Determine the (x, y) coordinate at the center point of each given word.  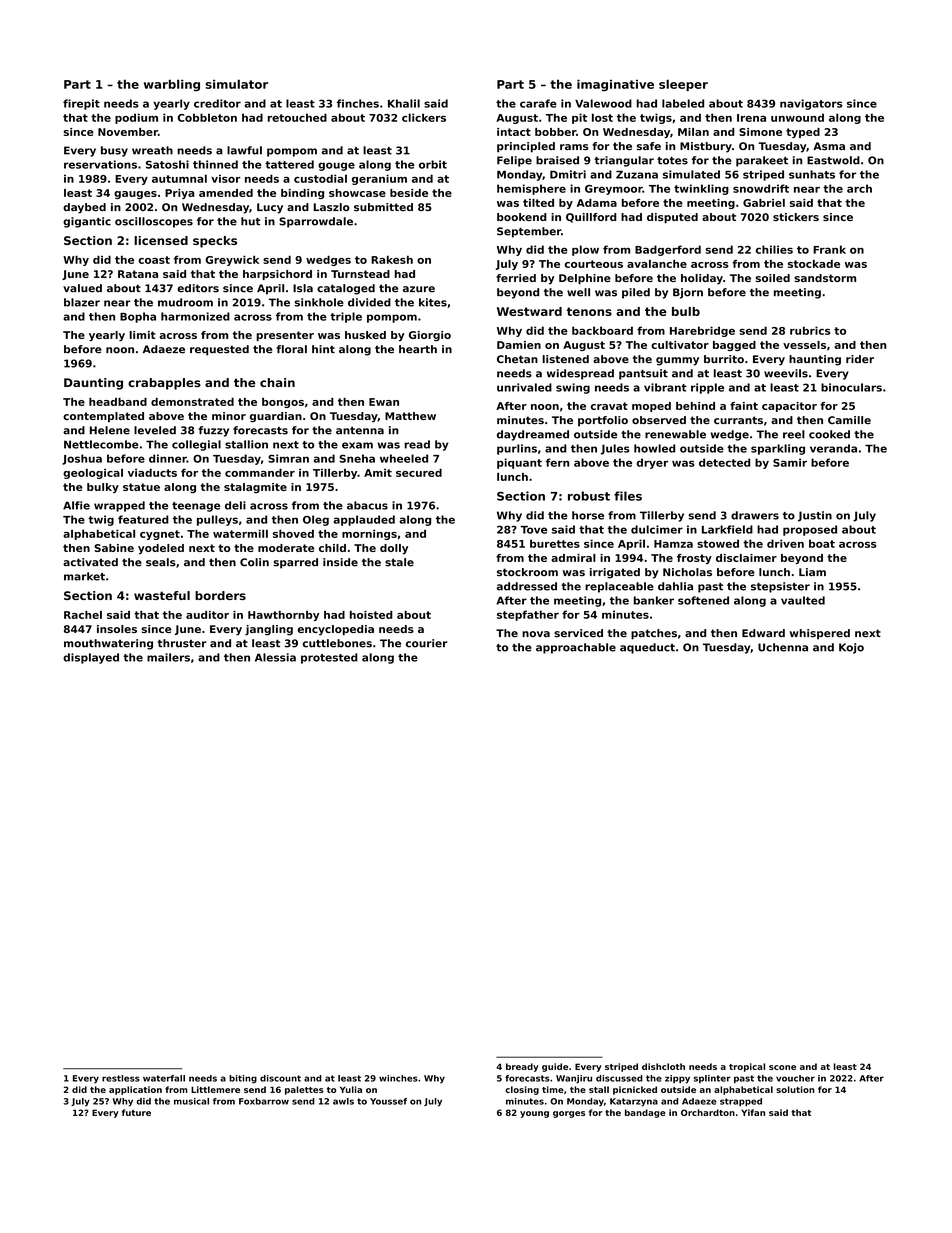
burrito (724, 359)
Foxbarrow (264, 1101)
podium (136, 118)
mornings (369, 535)
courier (427, 643)
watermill (240, 533)
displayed (91, 658)
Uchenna (783, 647)
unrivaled (524, 387)
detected (724, 462)
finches (358, 103)
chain (277, 382)
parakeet (762, 161)
